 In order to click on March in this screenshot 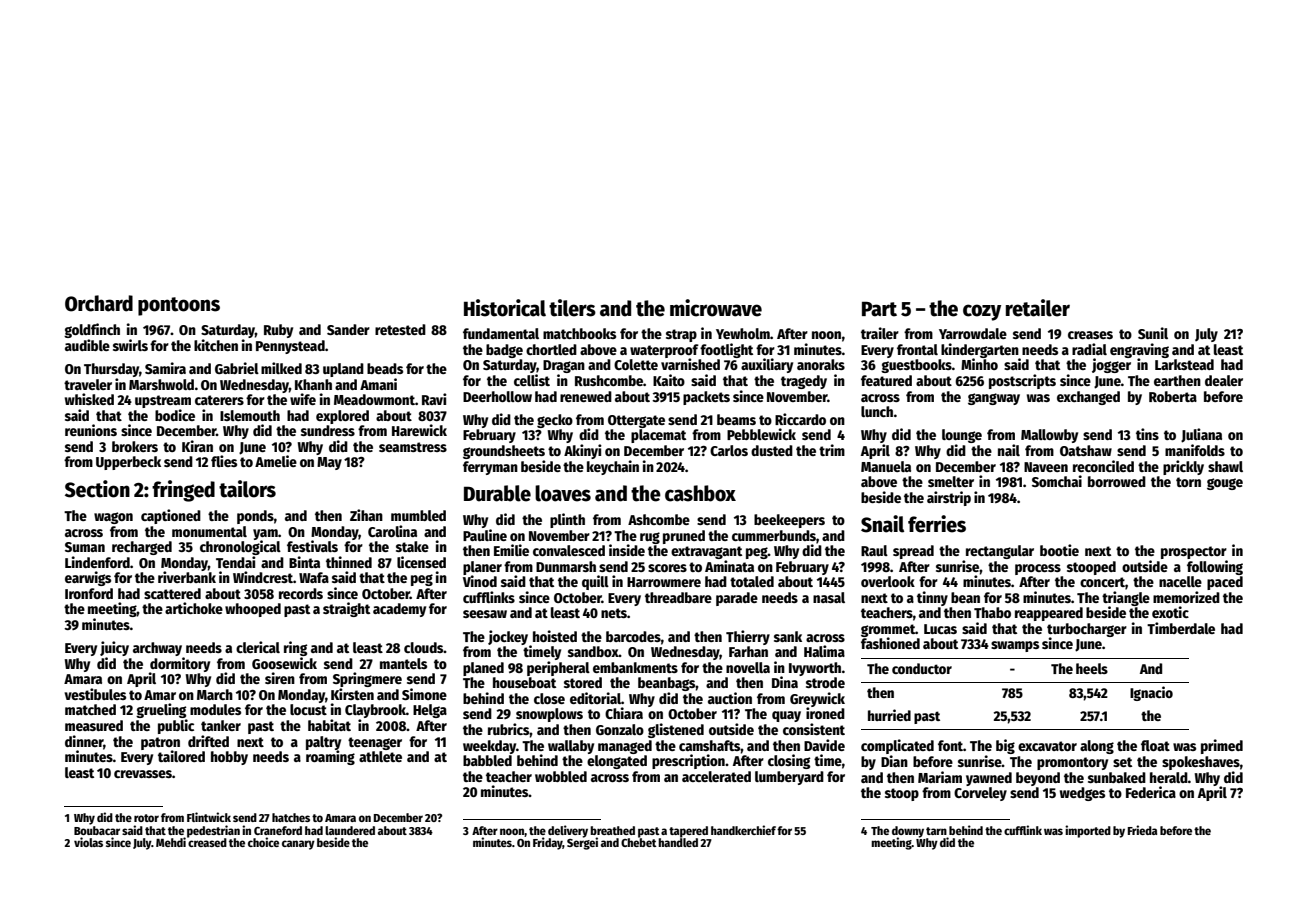, I will do `click(215, 694)`.
